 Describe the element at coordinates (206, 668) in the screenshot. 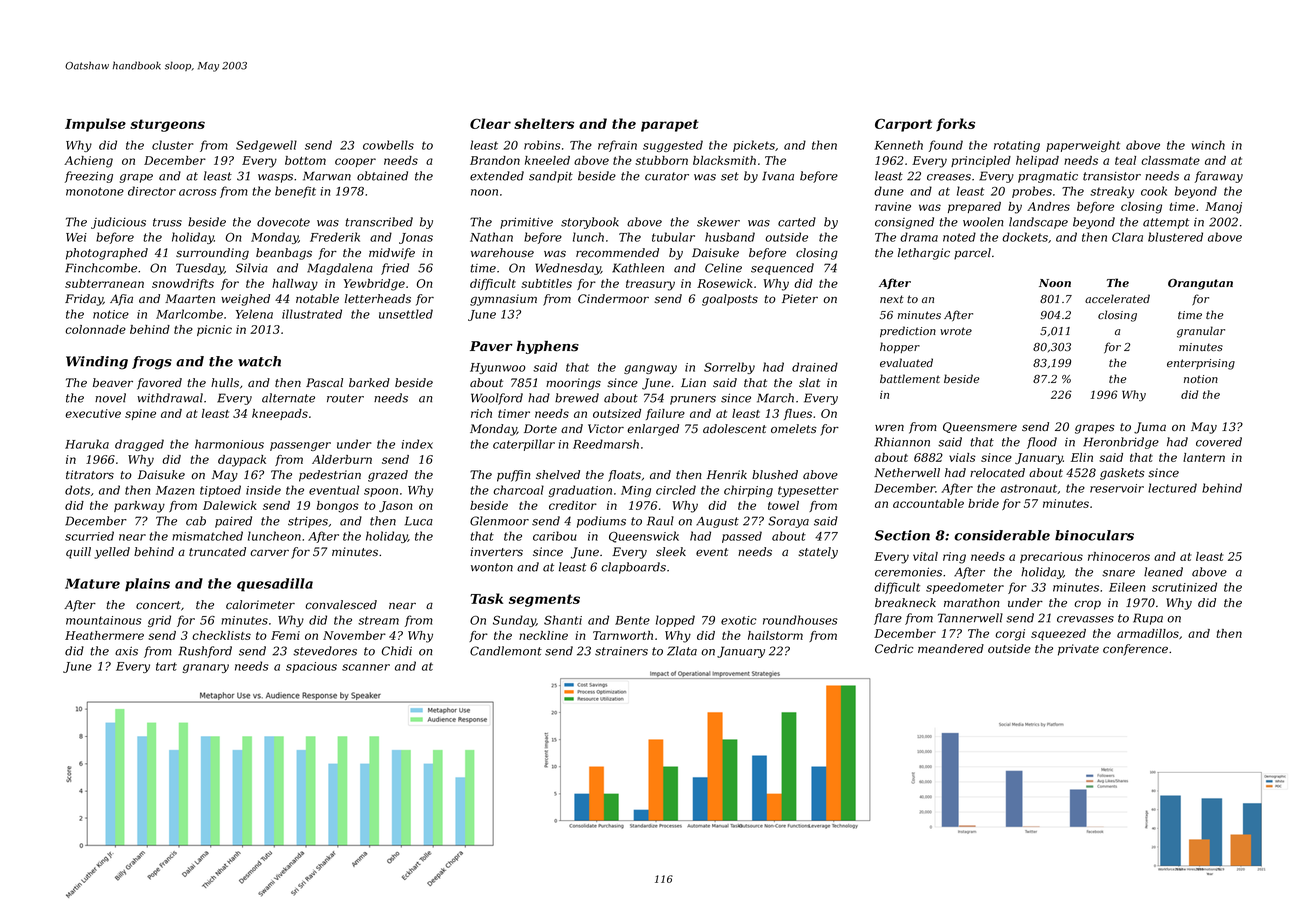

I see `granary` at that location.
